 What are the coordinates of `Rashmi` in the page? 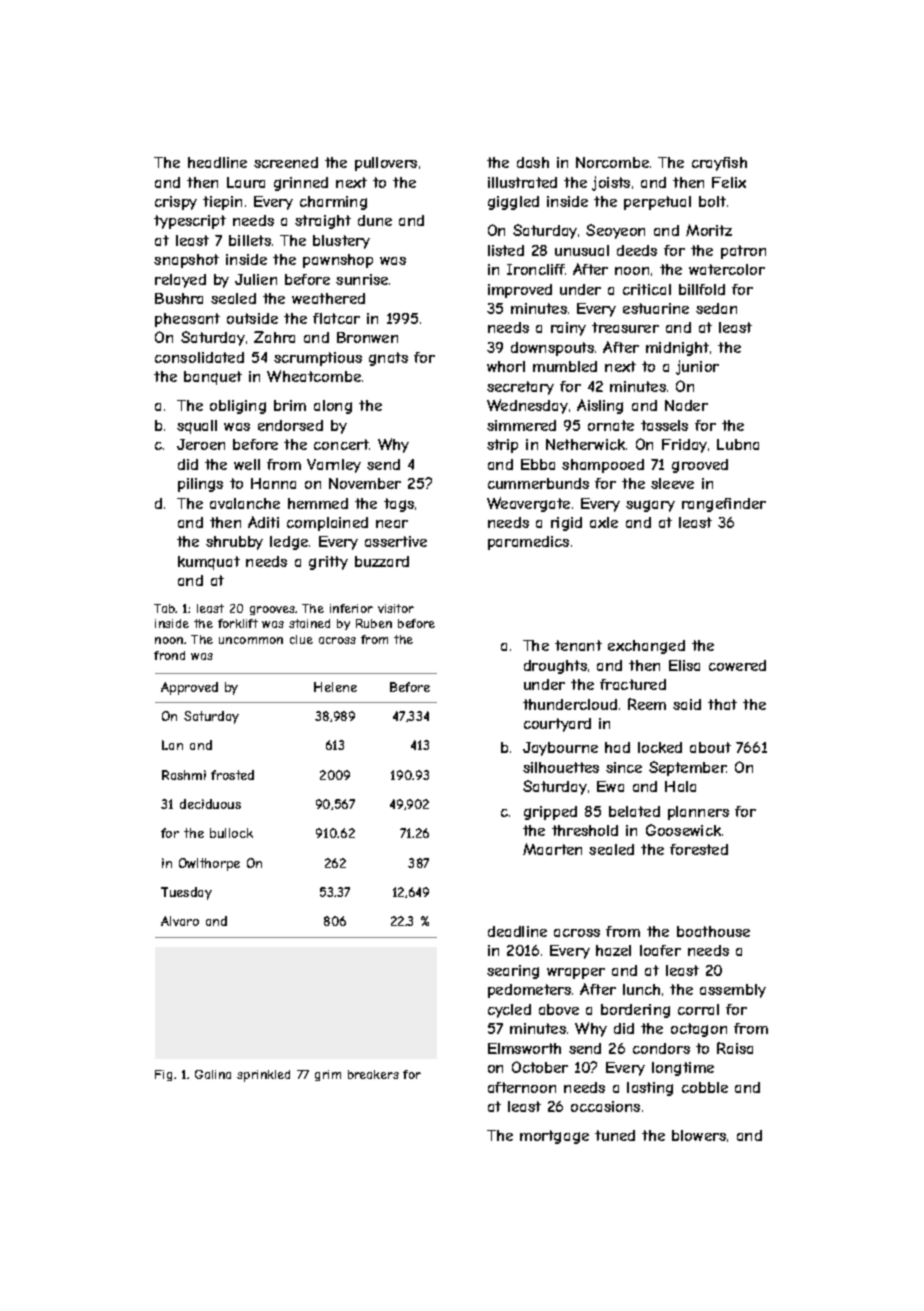 It's located at (184, 775).
